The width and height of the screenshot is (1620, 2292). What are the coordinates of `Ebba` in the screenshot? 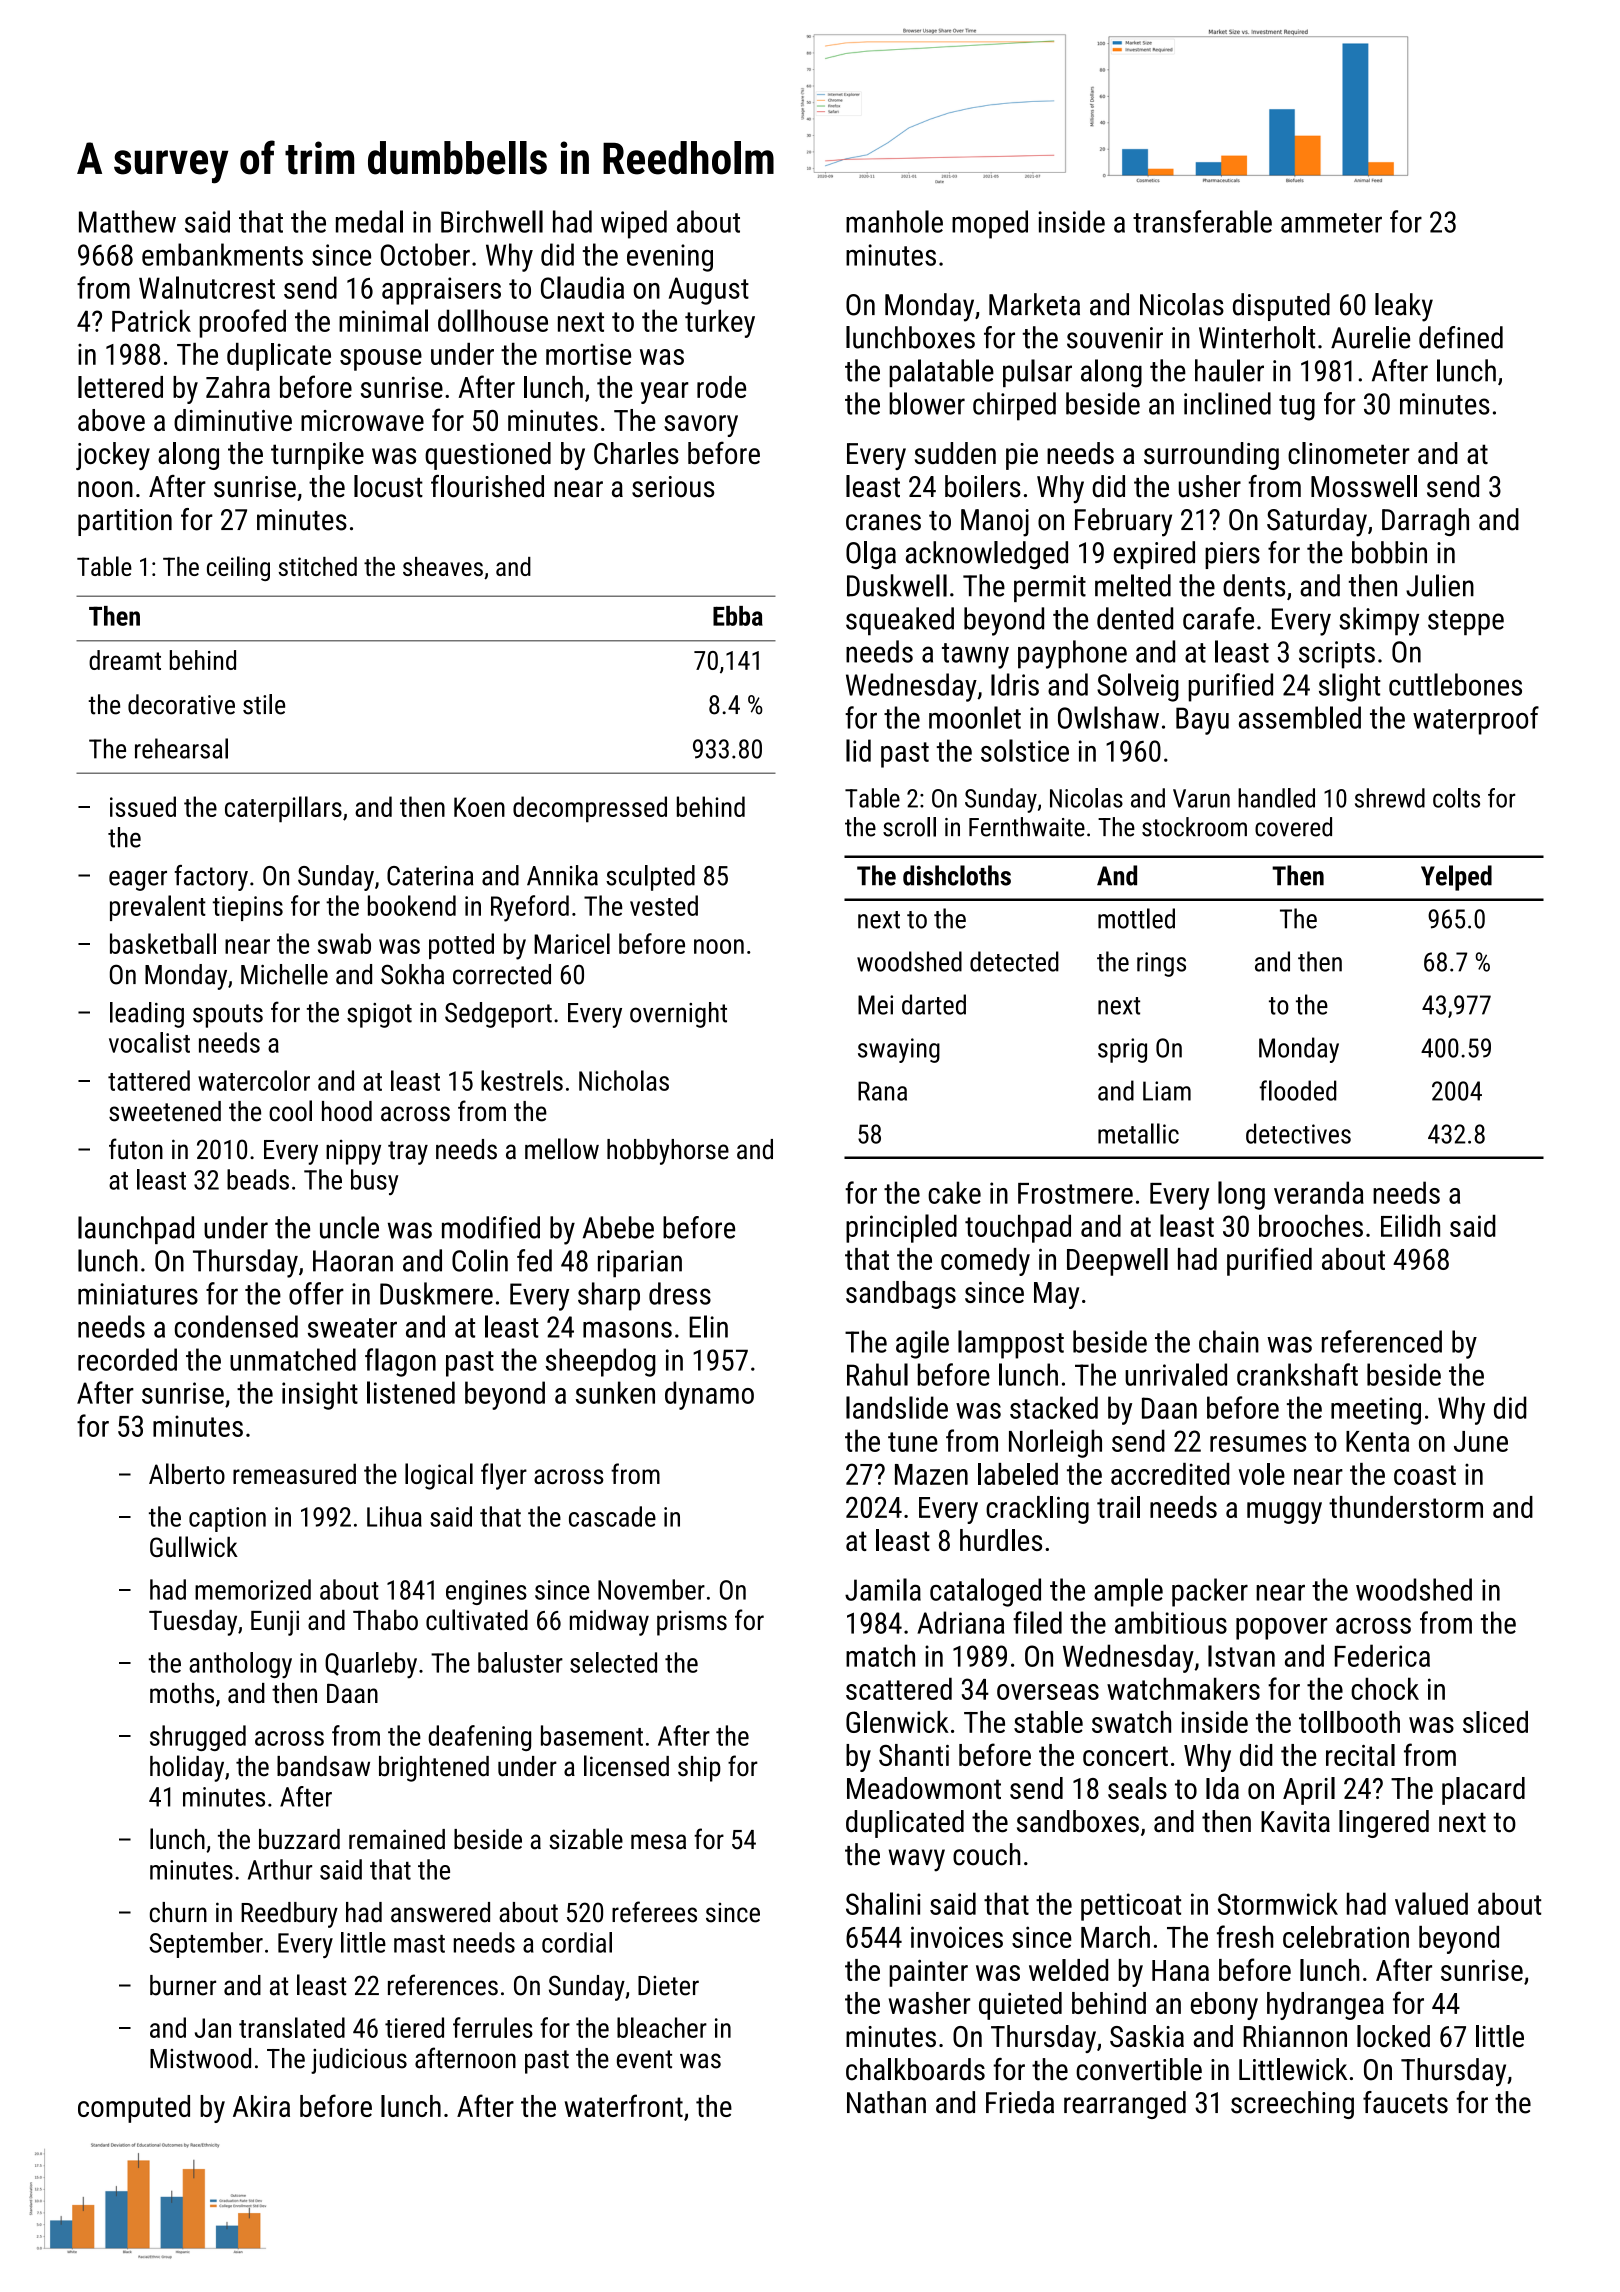 It's located at (738, 616).
